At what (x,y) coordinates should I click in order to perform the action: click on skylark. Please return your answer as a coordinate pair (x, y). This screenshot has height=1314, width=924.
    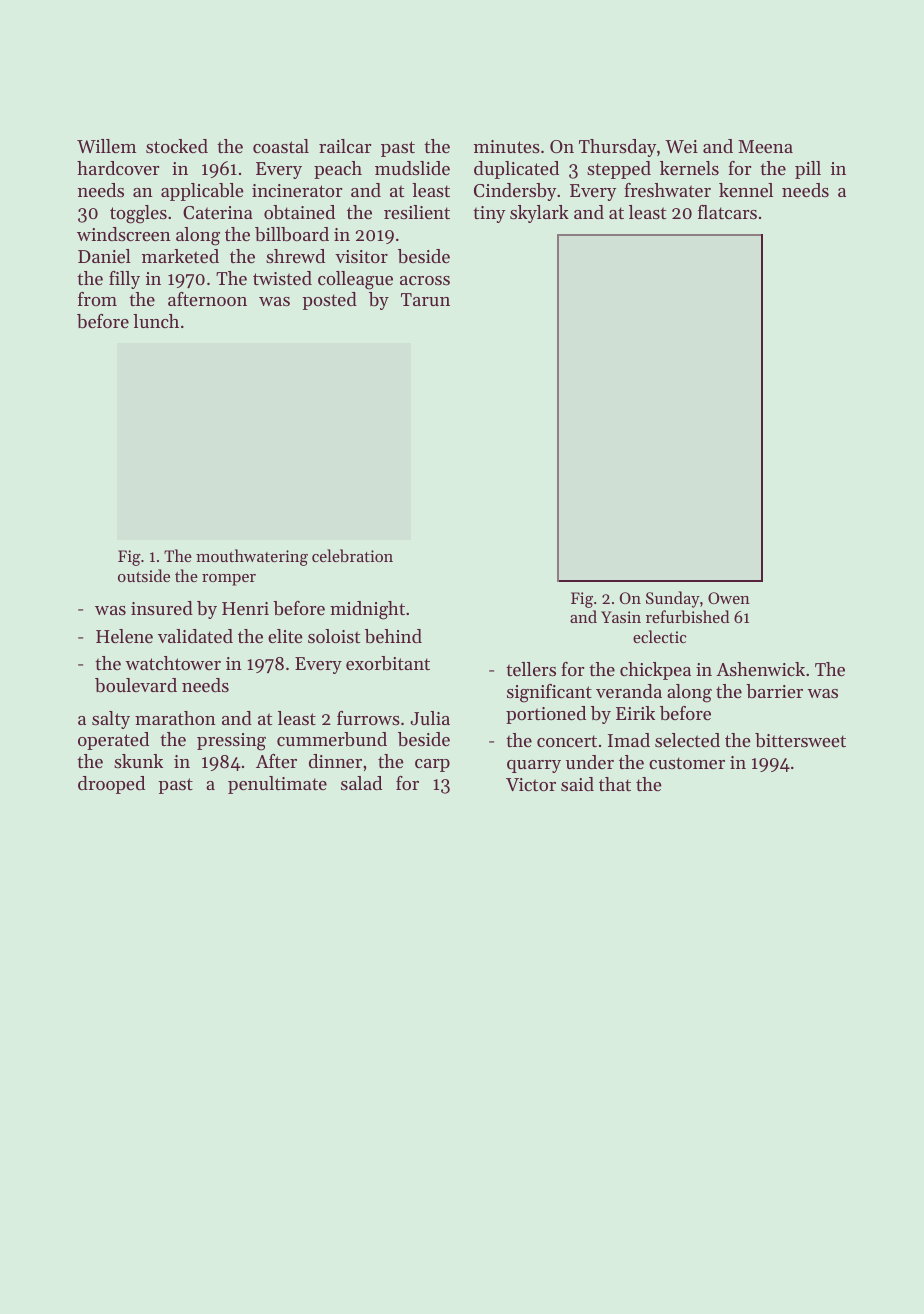
    Looking at the image, I should click on (539, 214).
